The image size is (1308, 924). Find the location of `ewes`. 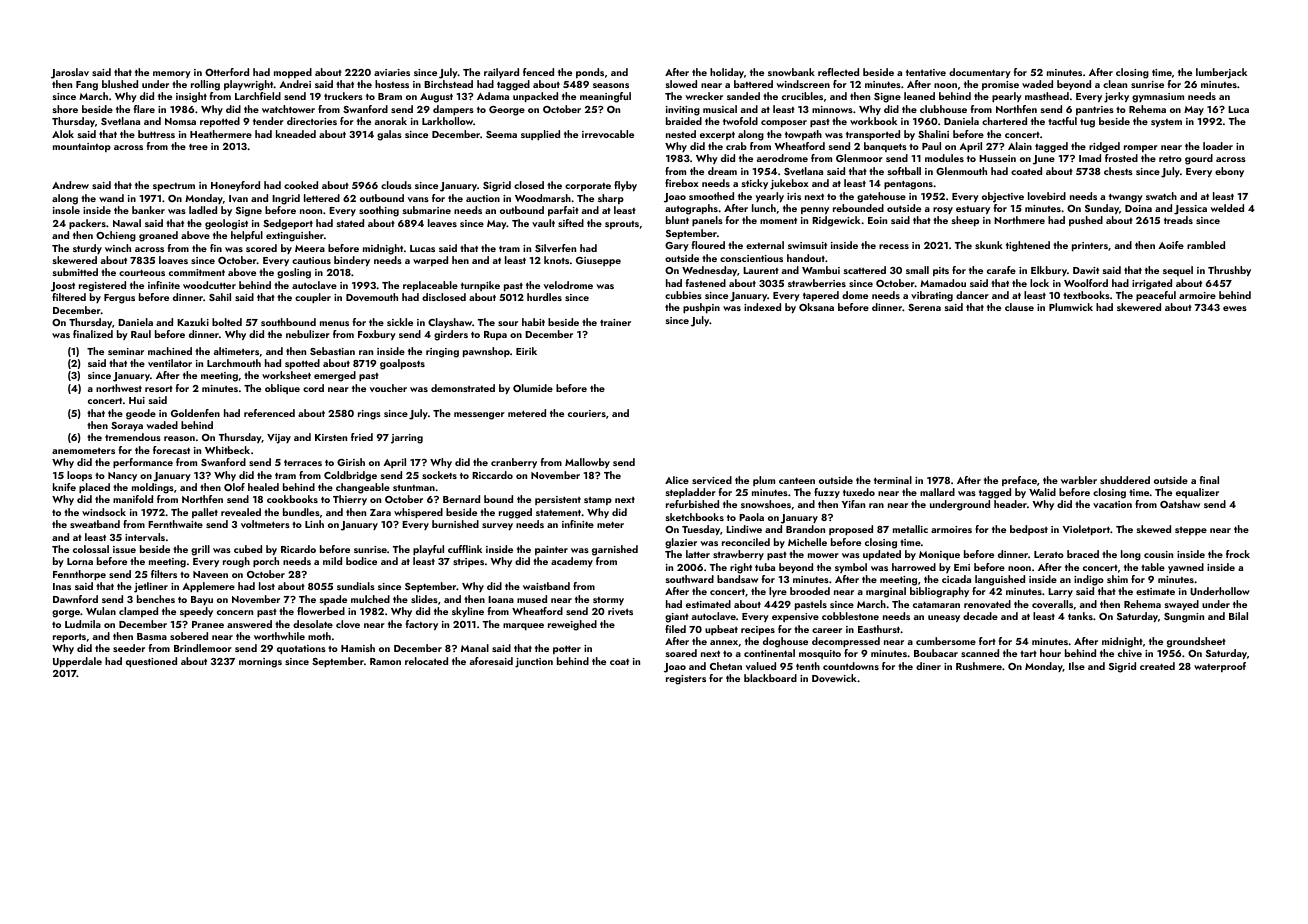

ewes is located at coordinates (1235, 308).
